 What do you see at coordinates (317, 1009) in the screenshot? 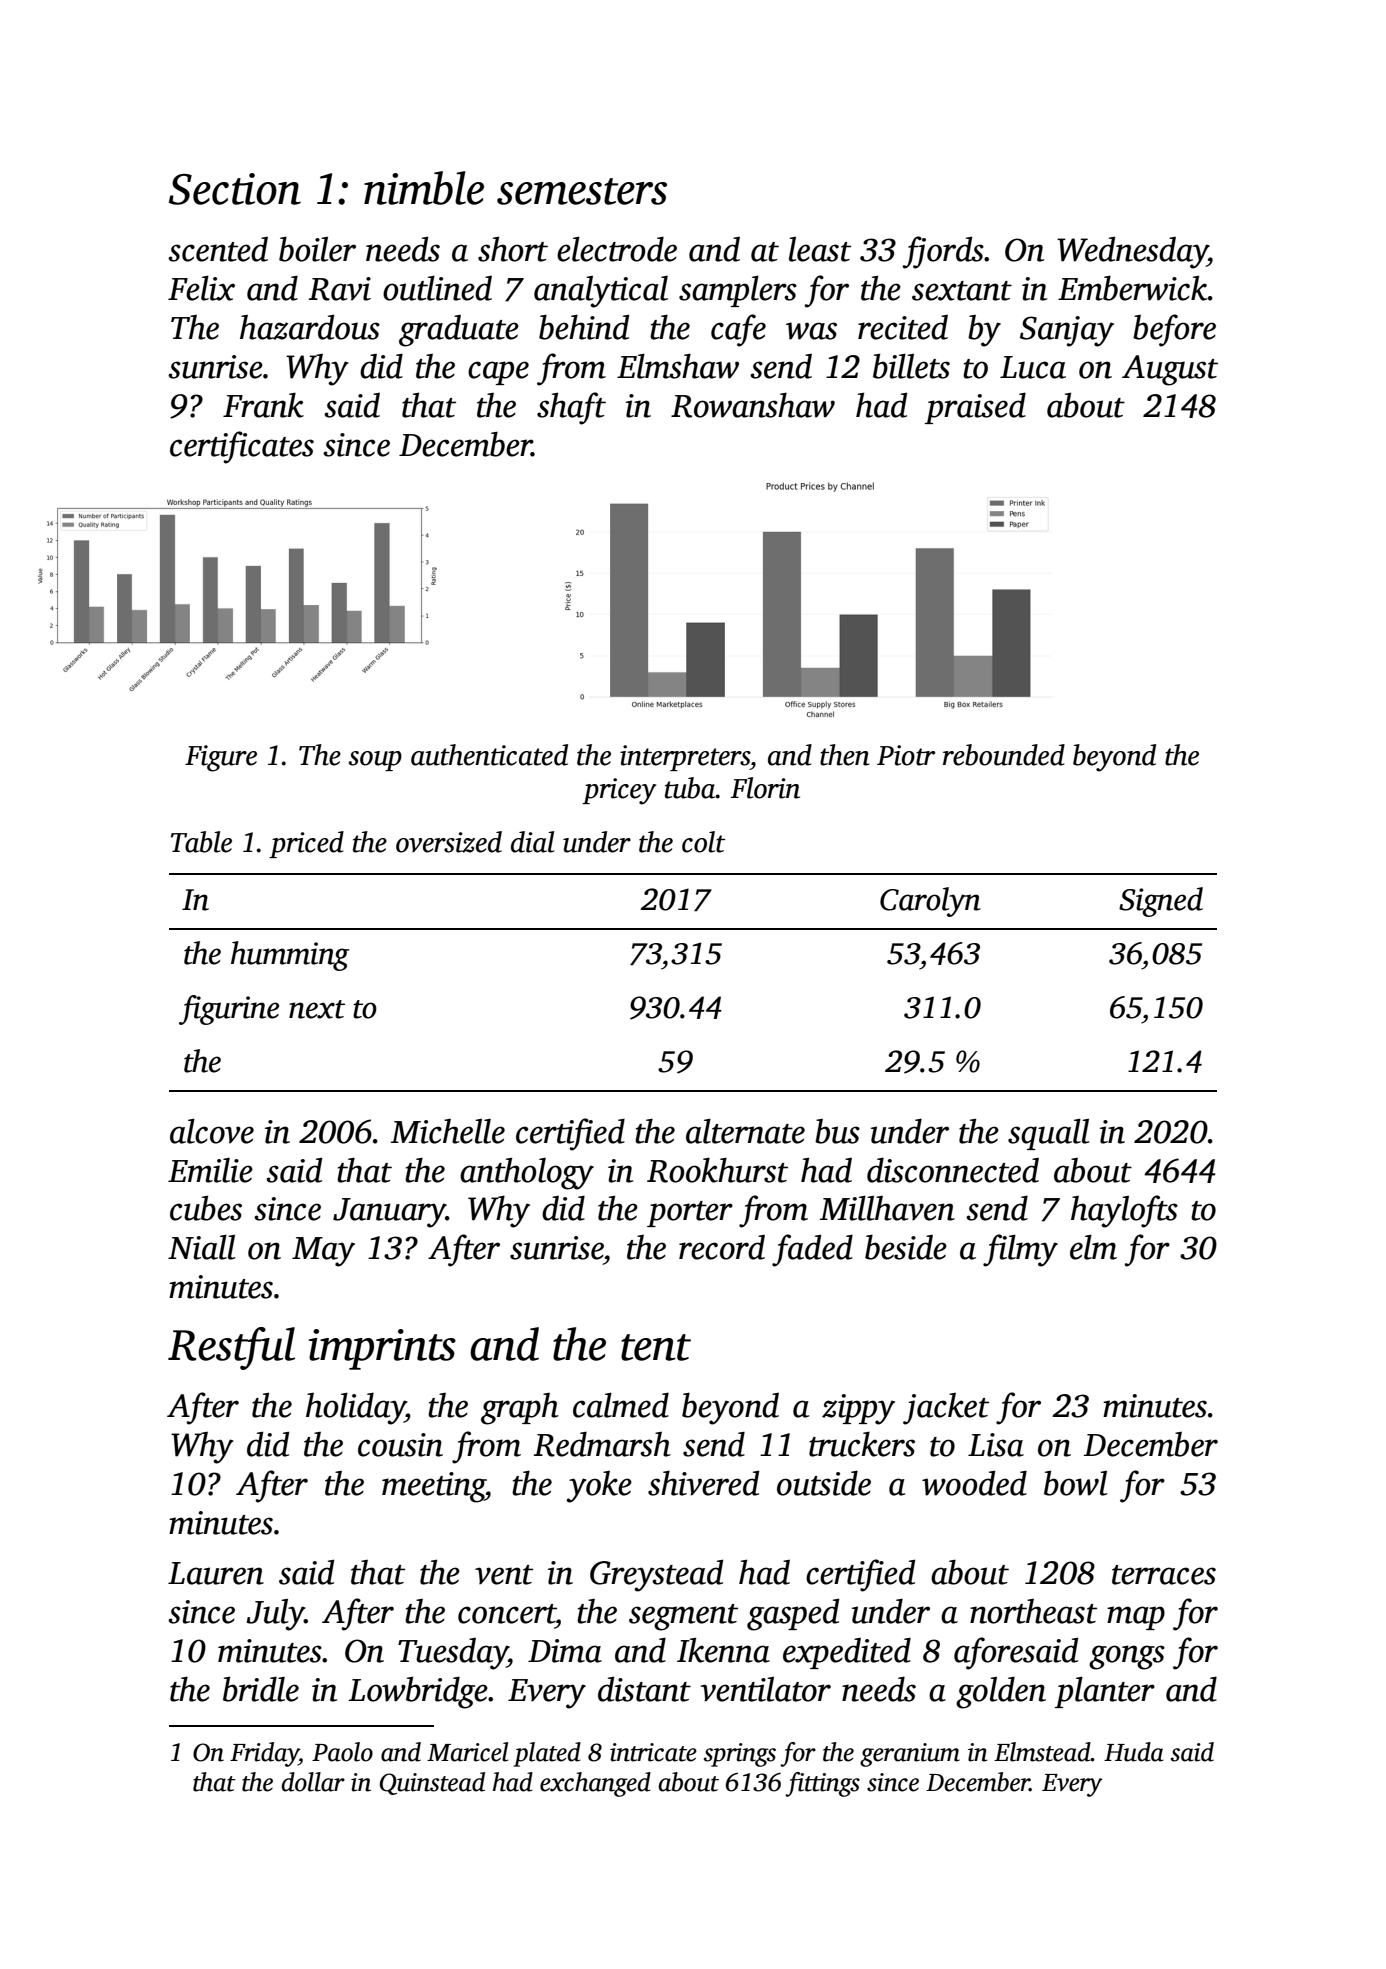
I see `next` at bounding box center [317, 1009].
